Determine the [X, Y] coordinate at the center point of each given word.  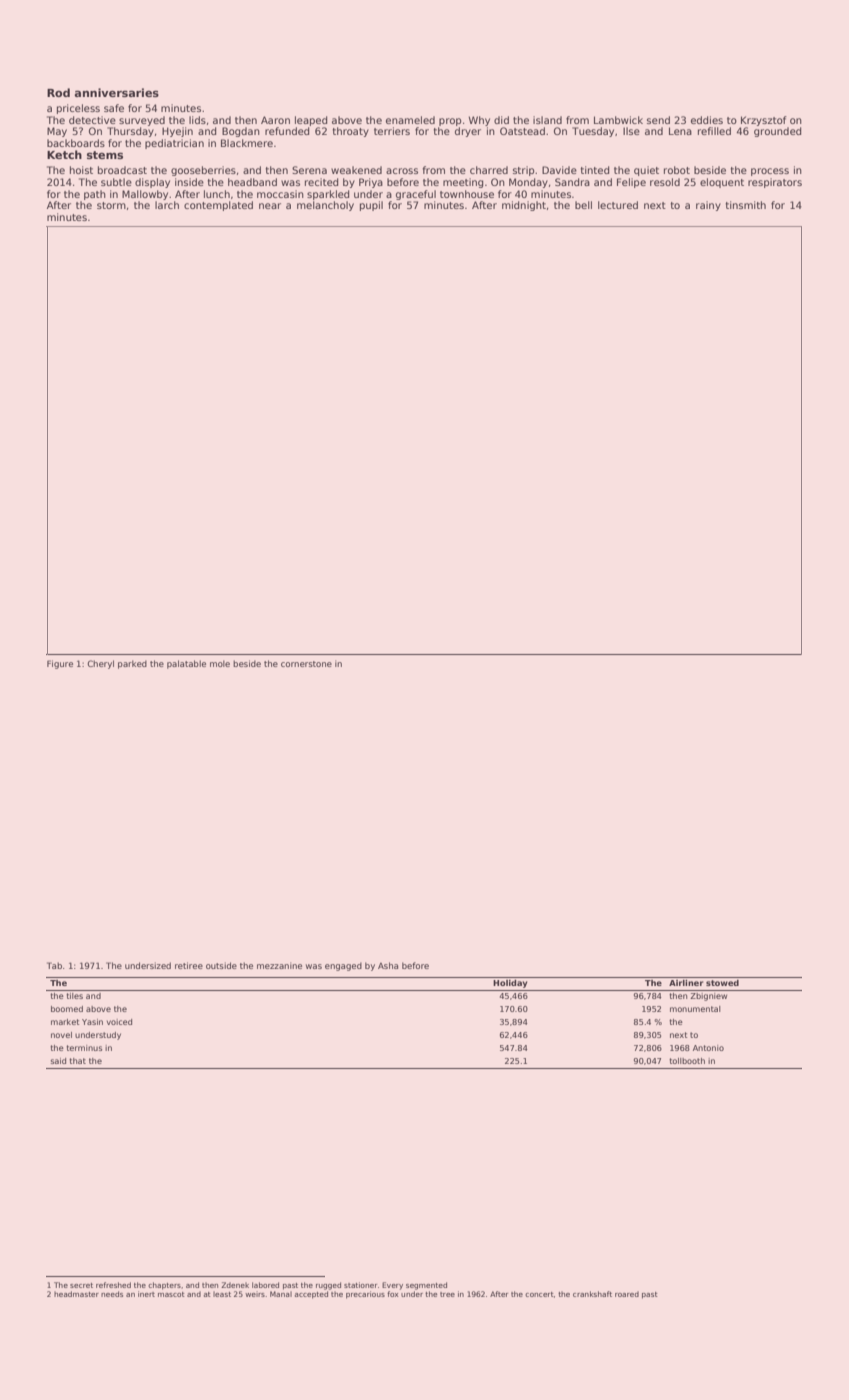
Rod [58, 92]
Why [479, 121]
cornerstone [306, 664]
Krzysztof [764, 121]
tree [447, 1294]
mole [220, 663]
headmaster [76, 1294]
